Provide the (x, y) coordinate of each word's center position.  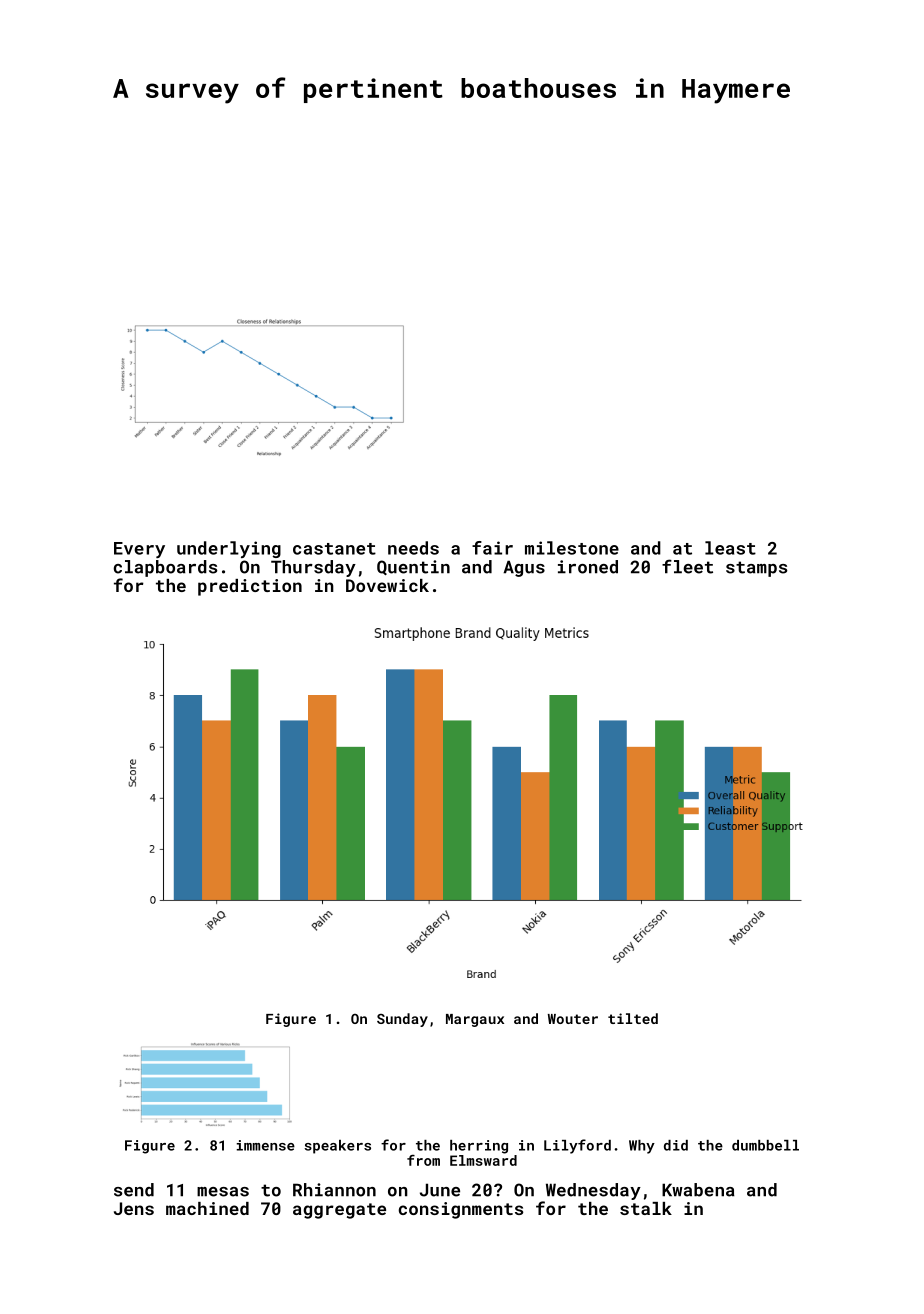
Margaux (475, 1020)
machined (207, 1208)
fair (492, 548)
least (730, 548)
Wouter (573, 1019)
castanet (334, 549)
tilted (633, 1018)
